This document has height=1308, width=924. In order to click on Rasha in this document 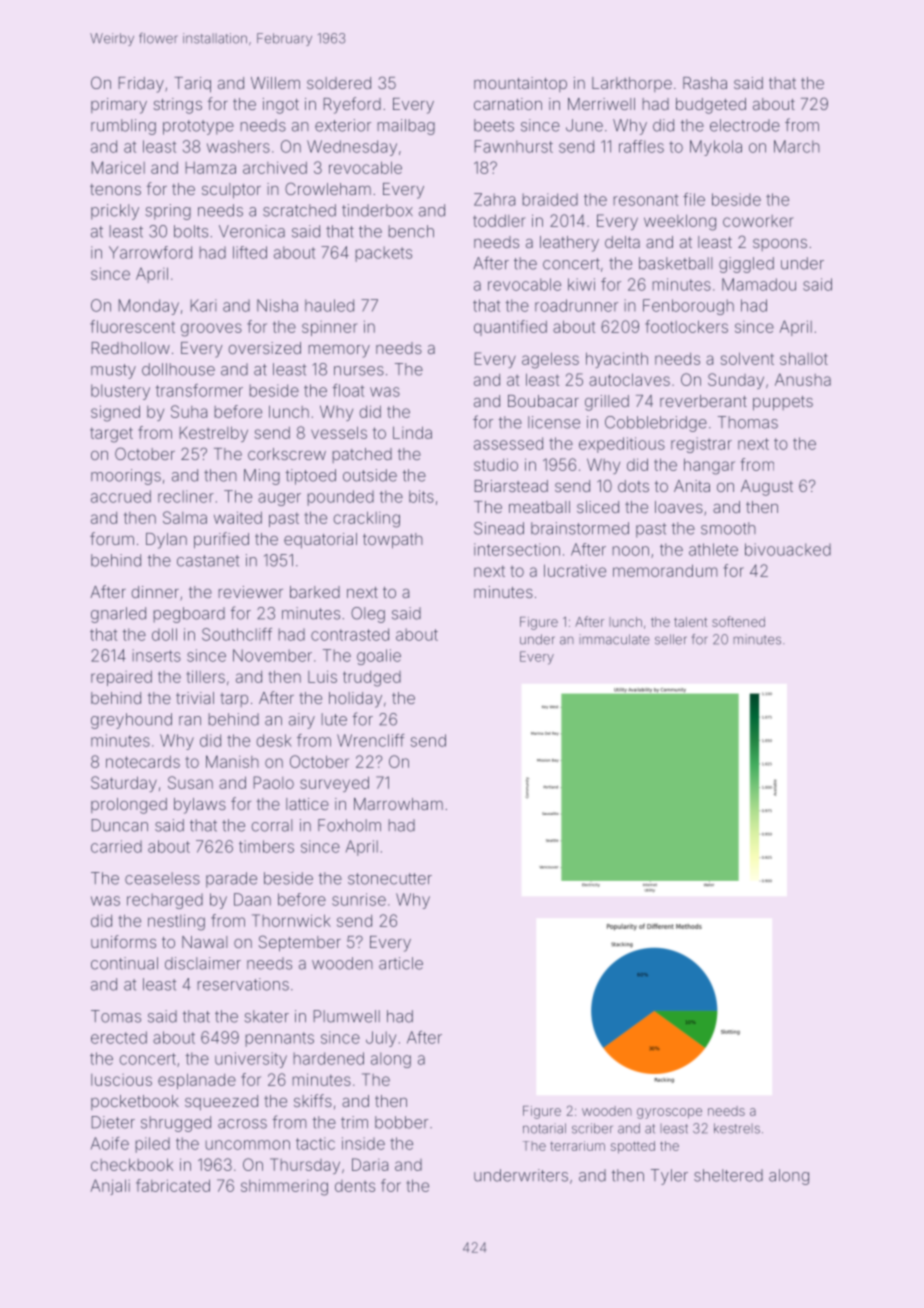, I will do `click(705, 83)`.
